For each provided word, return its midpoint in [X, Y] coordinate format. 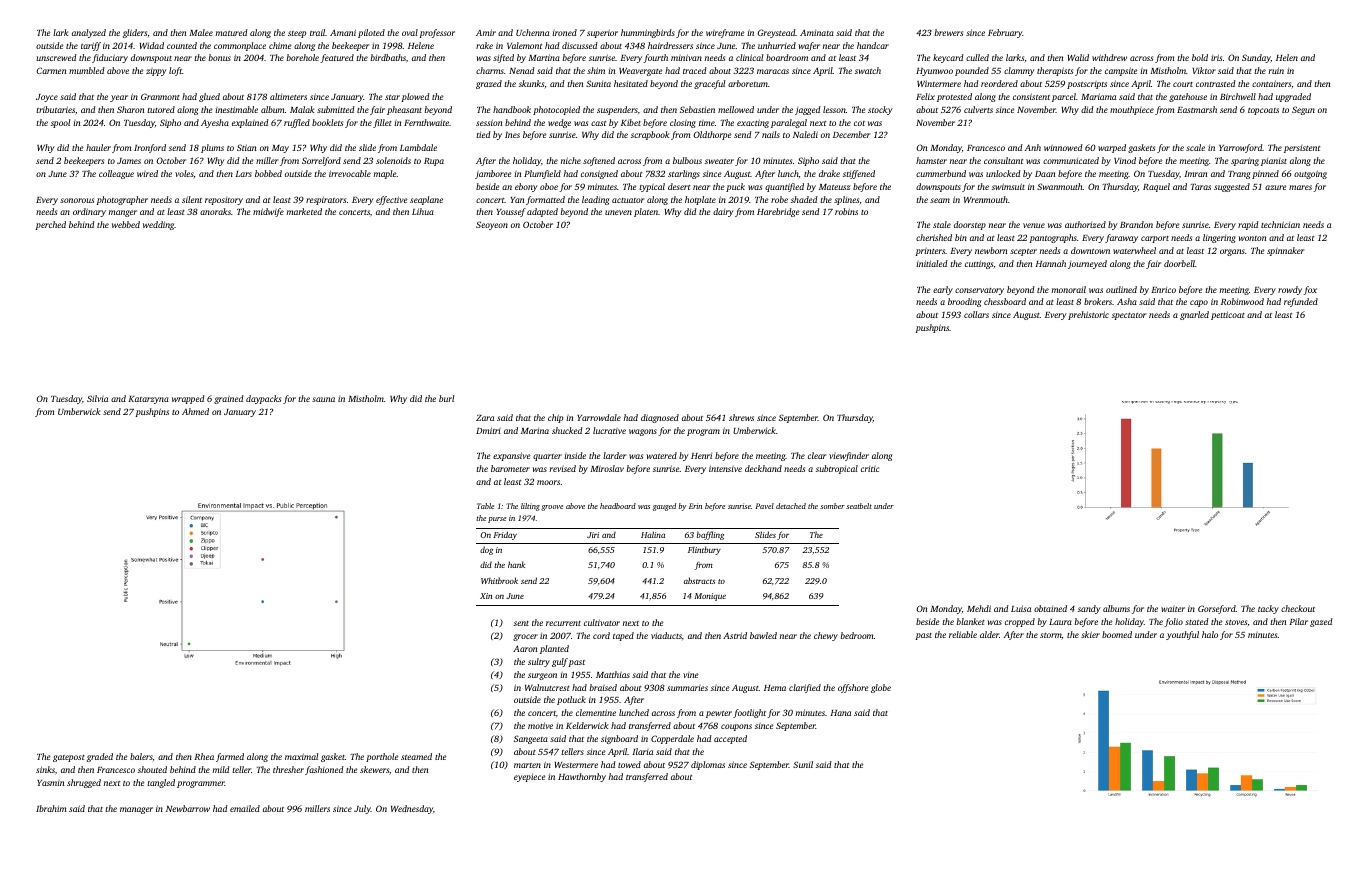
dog [486, 550]
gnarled [1194, 315]
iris [1216, 57]
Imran [1195, 174]
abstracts [699, 580]
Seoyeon [492, 225]
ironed [564, 32]
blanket [971, 621]
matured [232, 32]
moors [548, 482]
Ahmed [195, 411]
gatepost [69, 758]
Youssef [511, 212]
